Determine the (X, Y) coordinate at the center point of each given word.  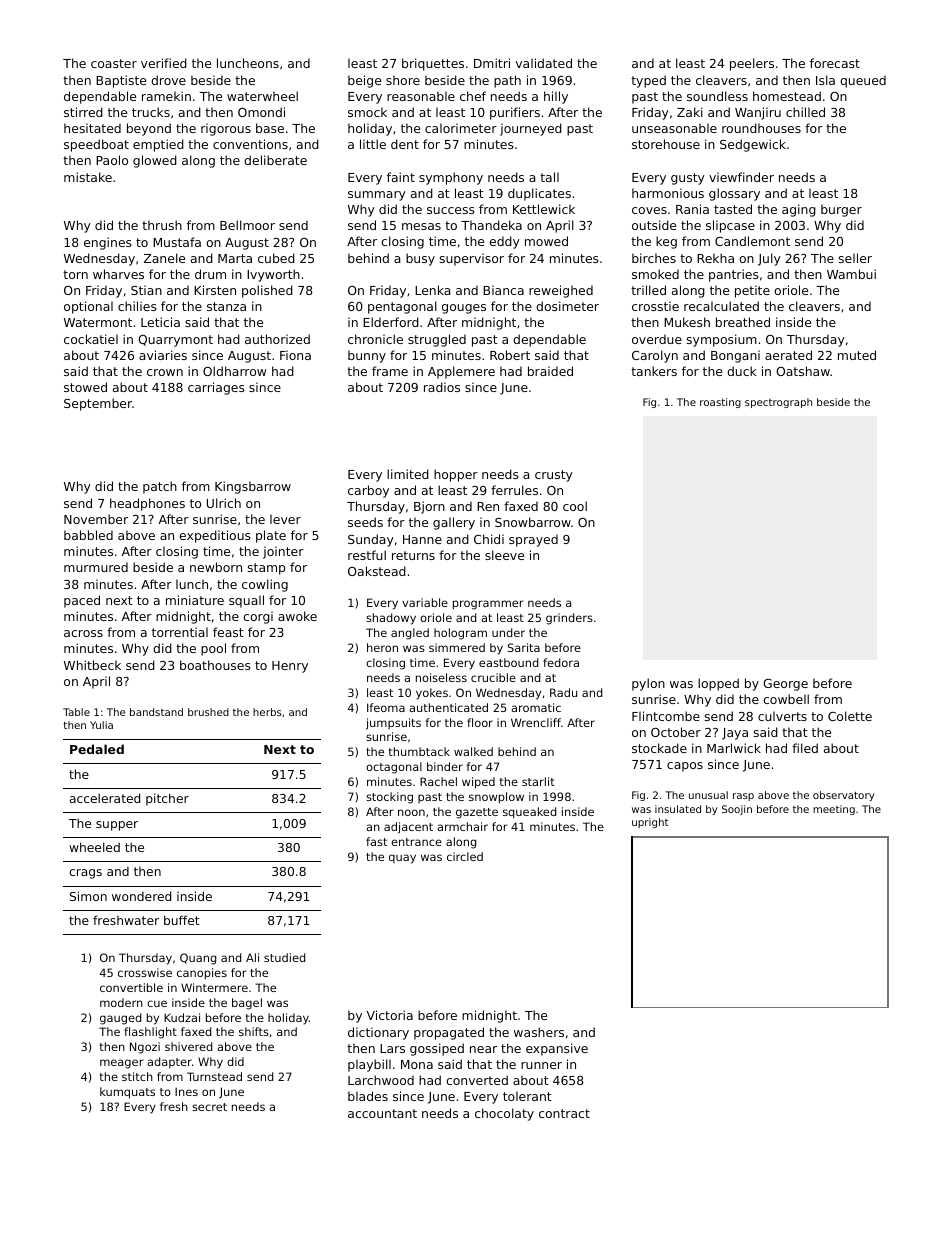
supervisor (472, 259)
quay (402, 859)
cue (157, 1003)
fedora (561, 662)
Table (76, 712)
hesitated (92, 128)
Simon (88, 896)
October (676, 732)
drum (210, 274)
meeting (834, 810)
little (373, 144)
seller (855, 258)
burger (841, 210)
